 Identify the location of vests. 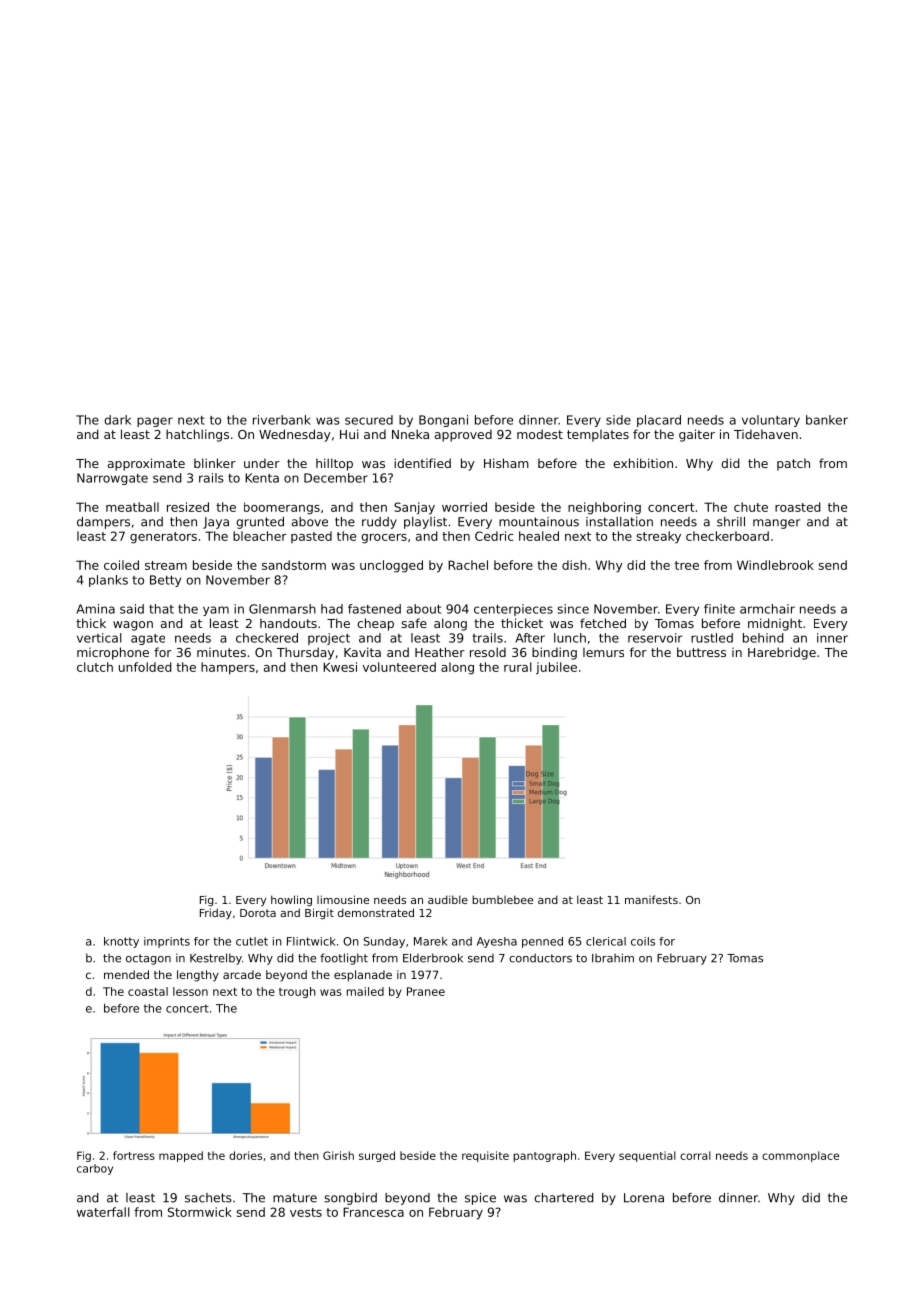
(306, 1212).
